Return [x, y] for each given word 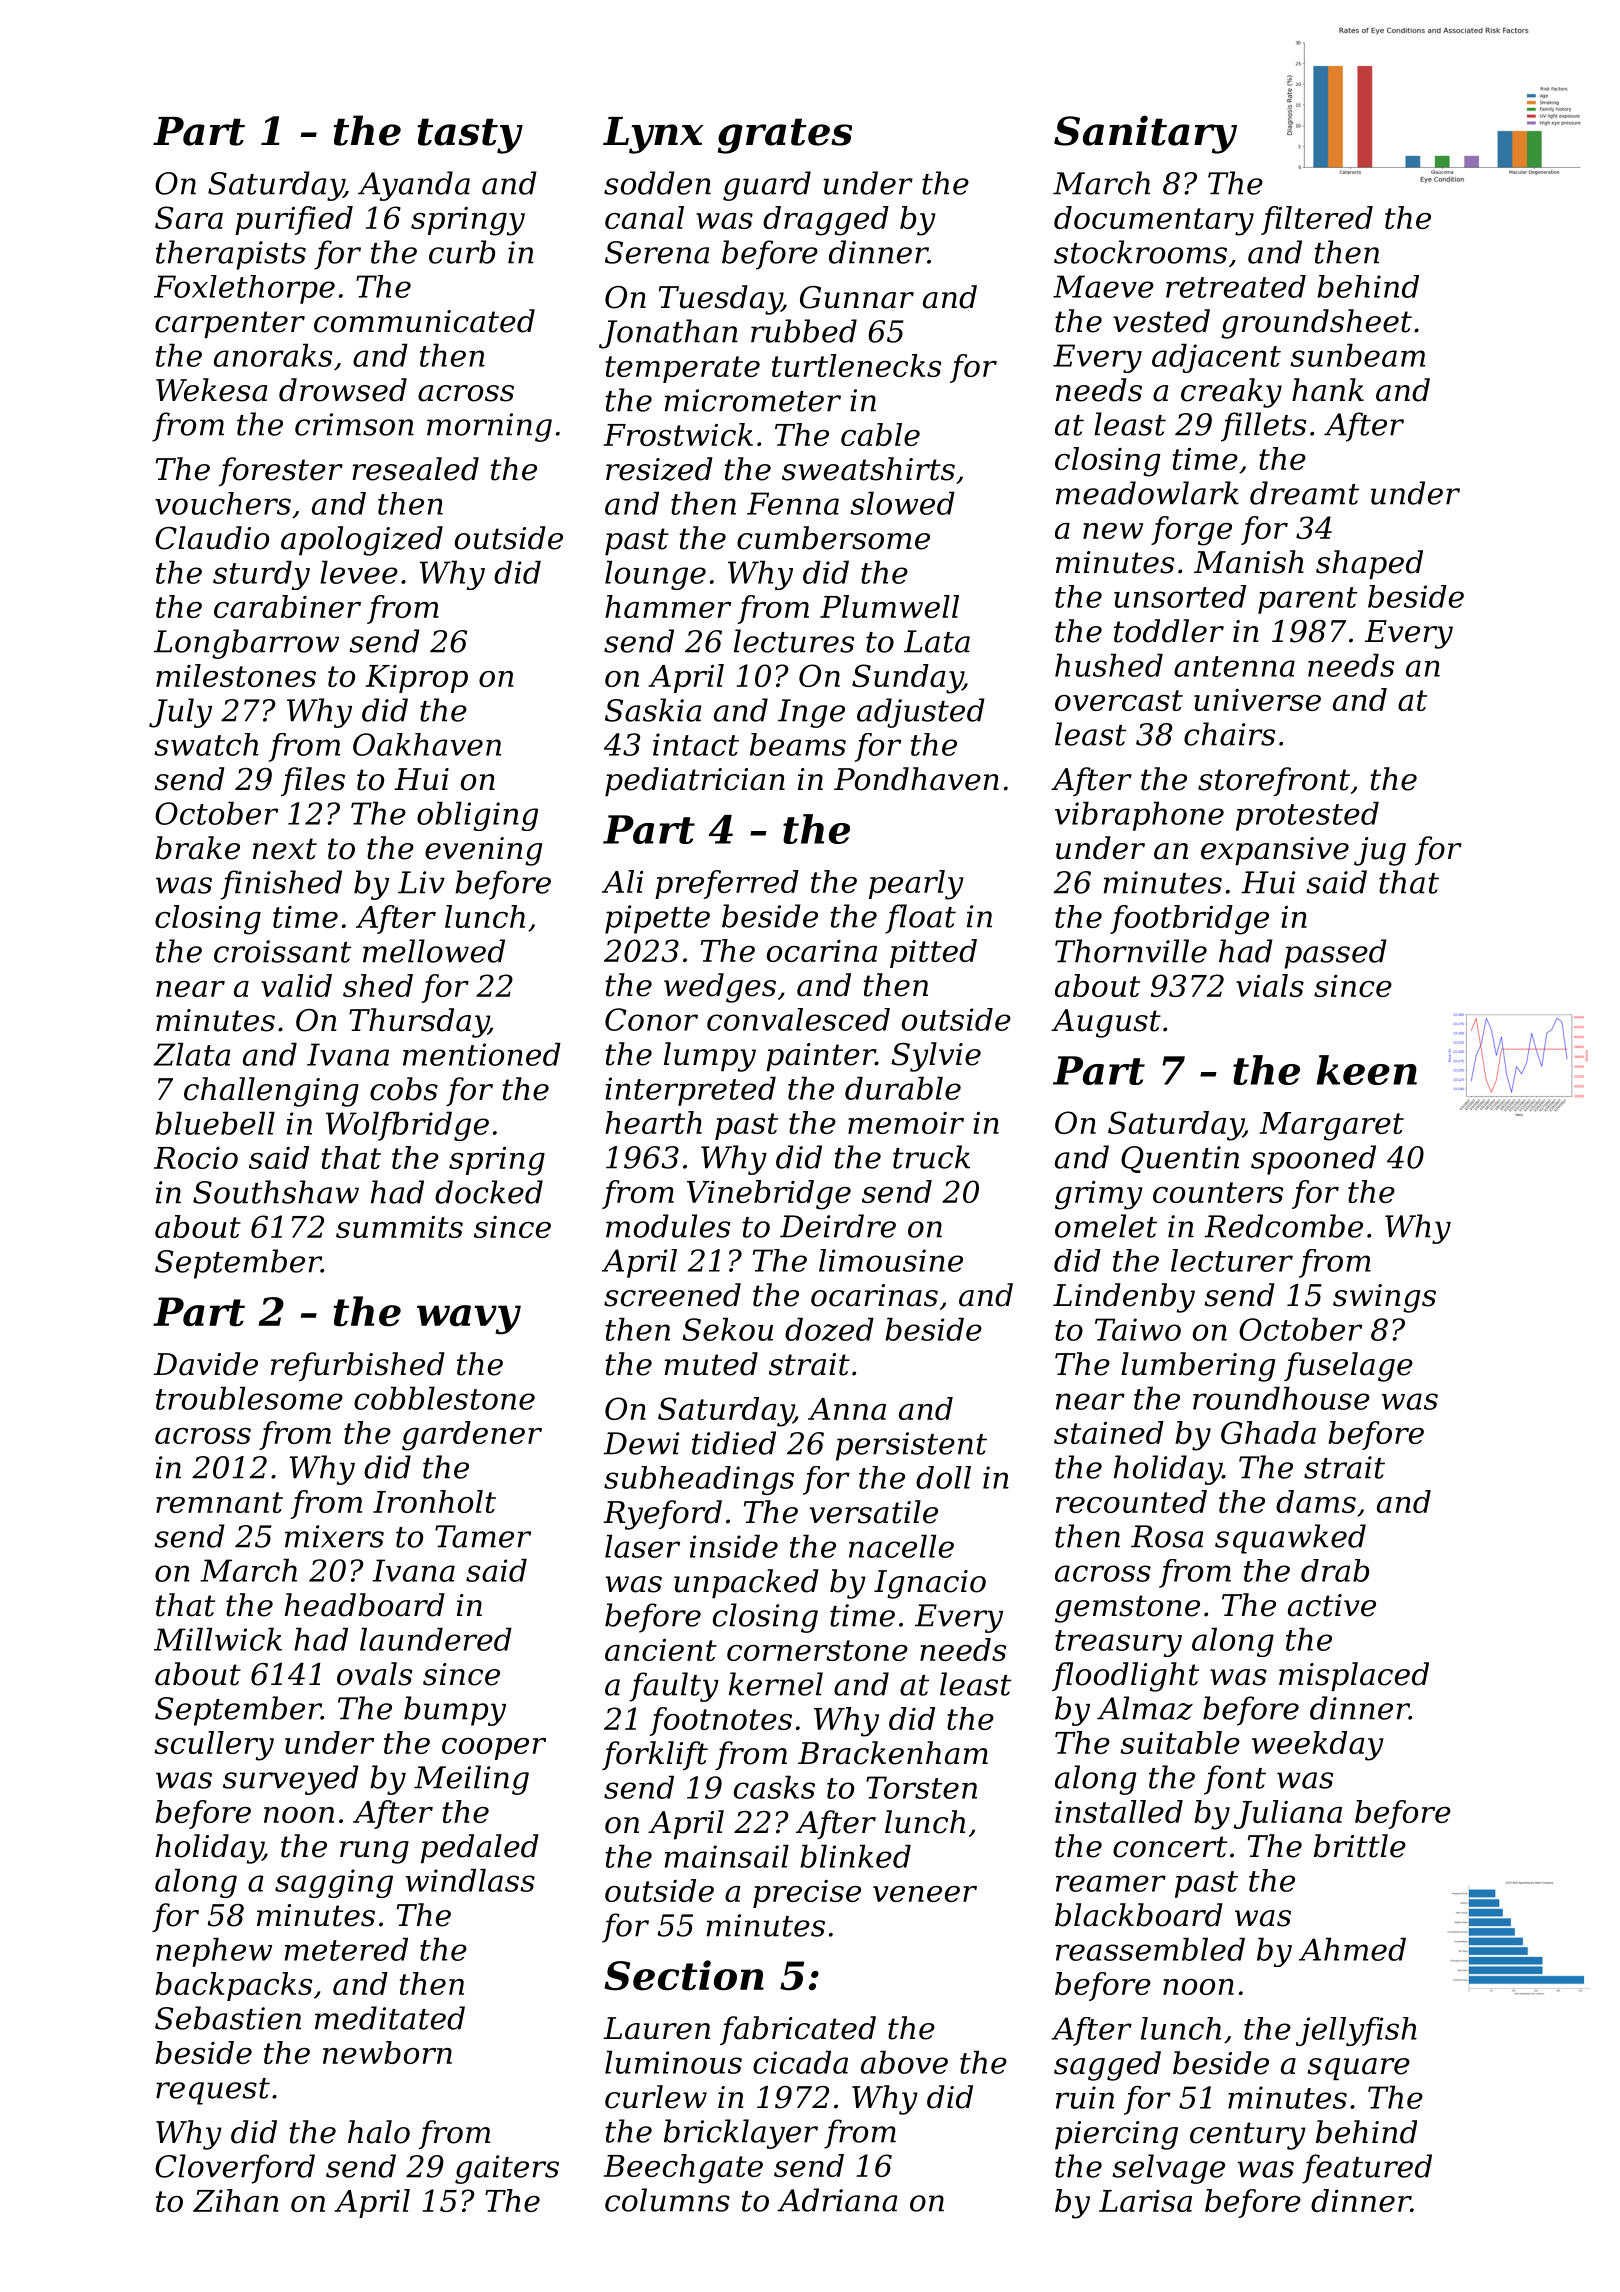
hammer [668, 606]
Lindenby [1124, 1298]
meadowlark [1147, 493]
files [313, 781]
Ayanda [414, 186]
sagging [334, 1883]
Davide [206, 1364]
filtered [1317, 220]
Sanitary [1145, 134]
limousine [891, 1260]
